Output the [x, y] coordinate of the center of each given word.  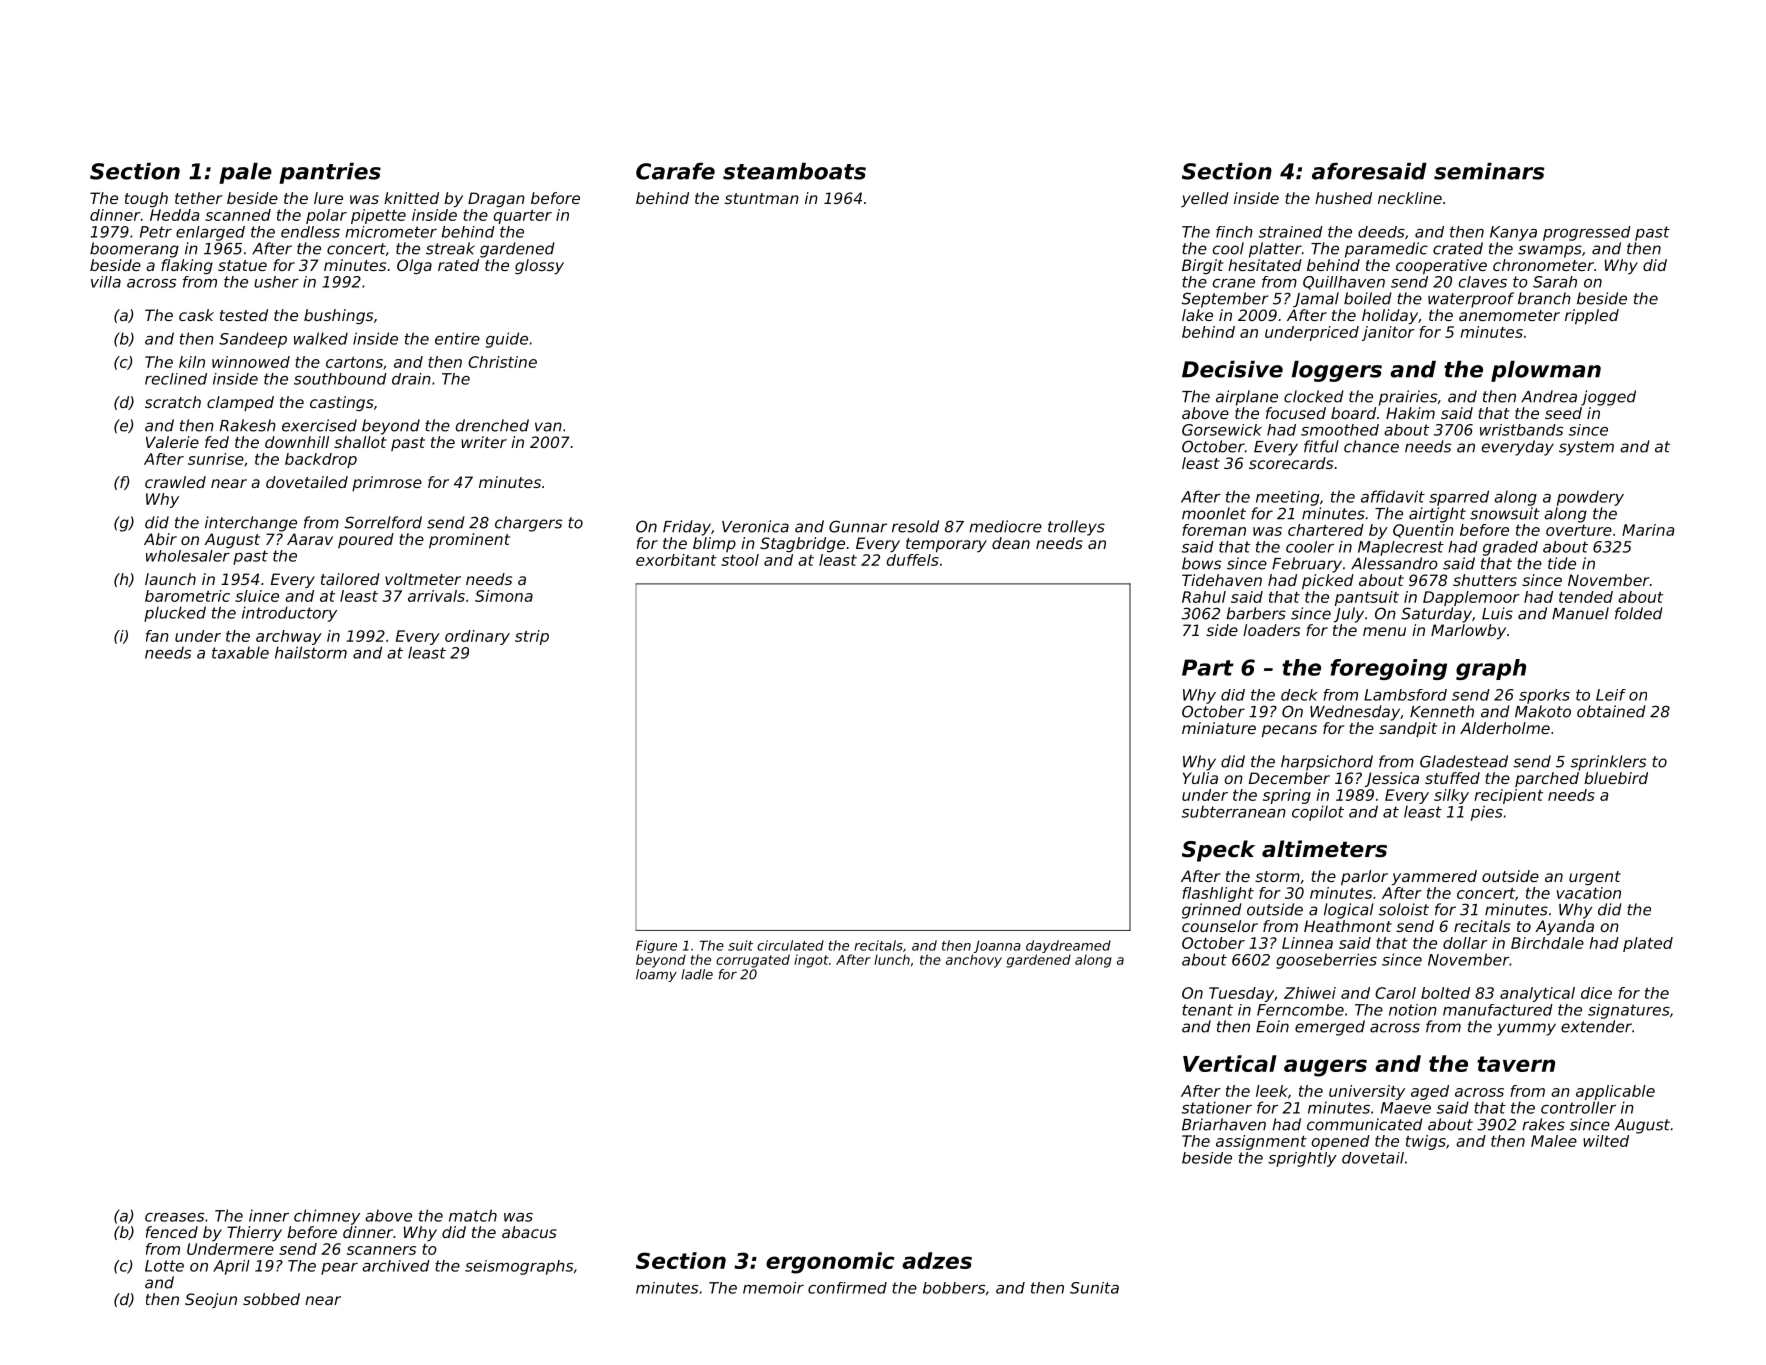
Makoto [1543, 711]
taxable [240, 652]
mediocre [1005, 526]
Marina [1648, 530]
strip [532, 637]
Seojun [211, 1300]
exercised [319, 425]
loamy [656, 975]
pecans [1289, 731]
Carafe [675, 171]
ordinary [477, 637]
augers [1325, 1068]
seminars [1489, 171]
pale [245, 173]
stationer [1217, 1107]
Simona [504, 596]
